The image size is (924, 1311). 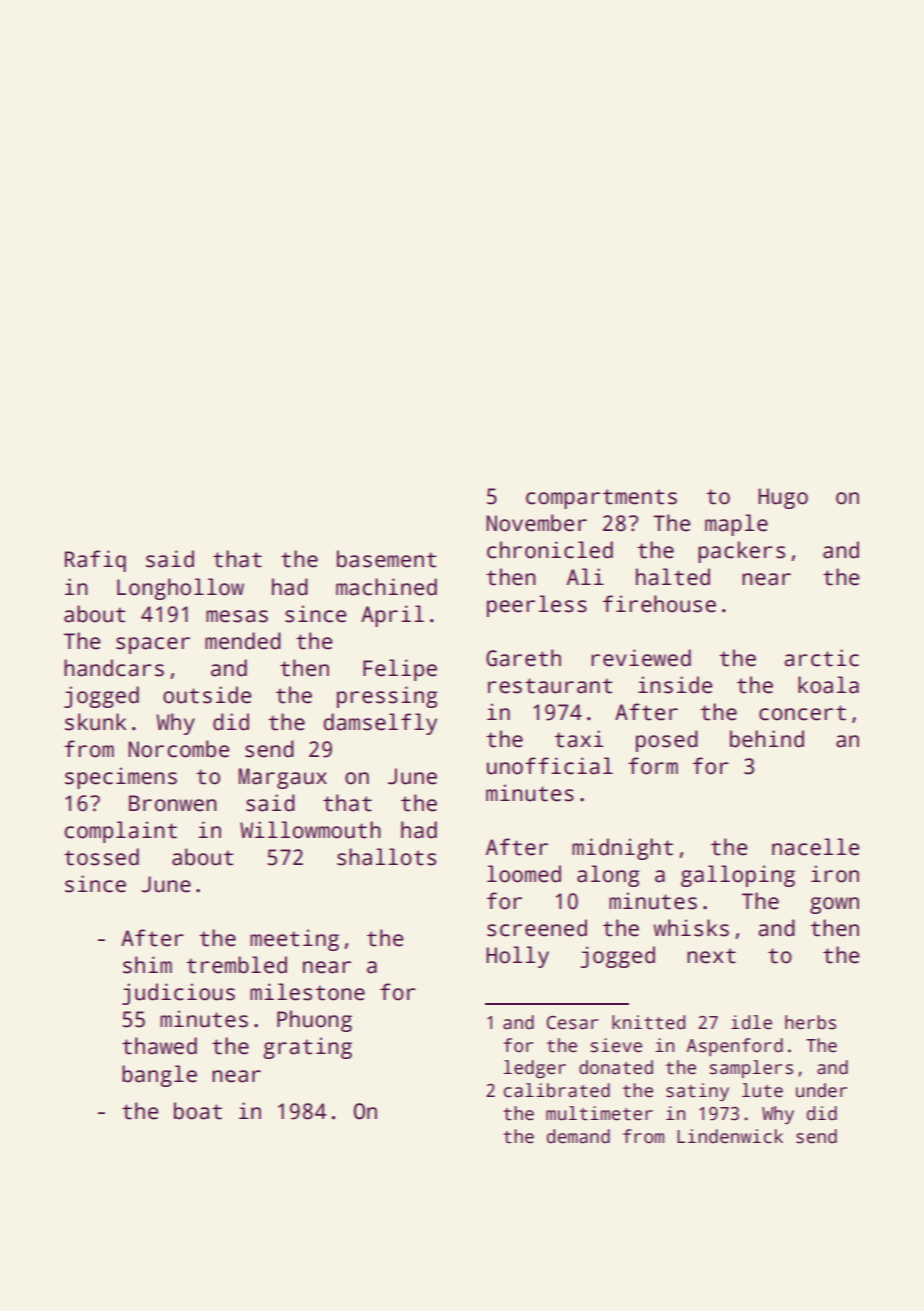 I want to click on Willowmouth, so click(x=310, y=830).
